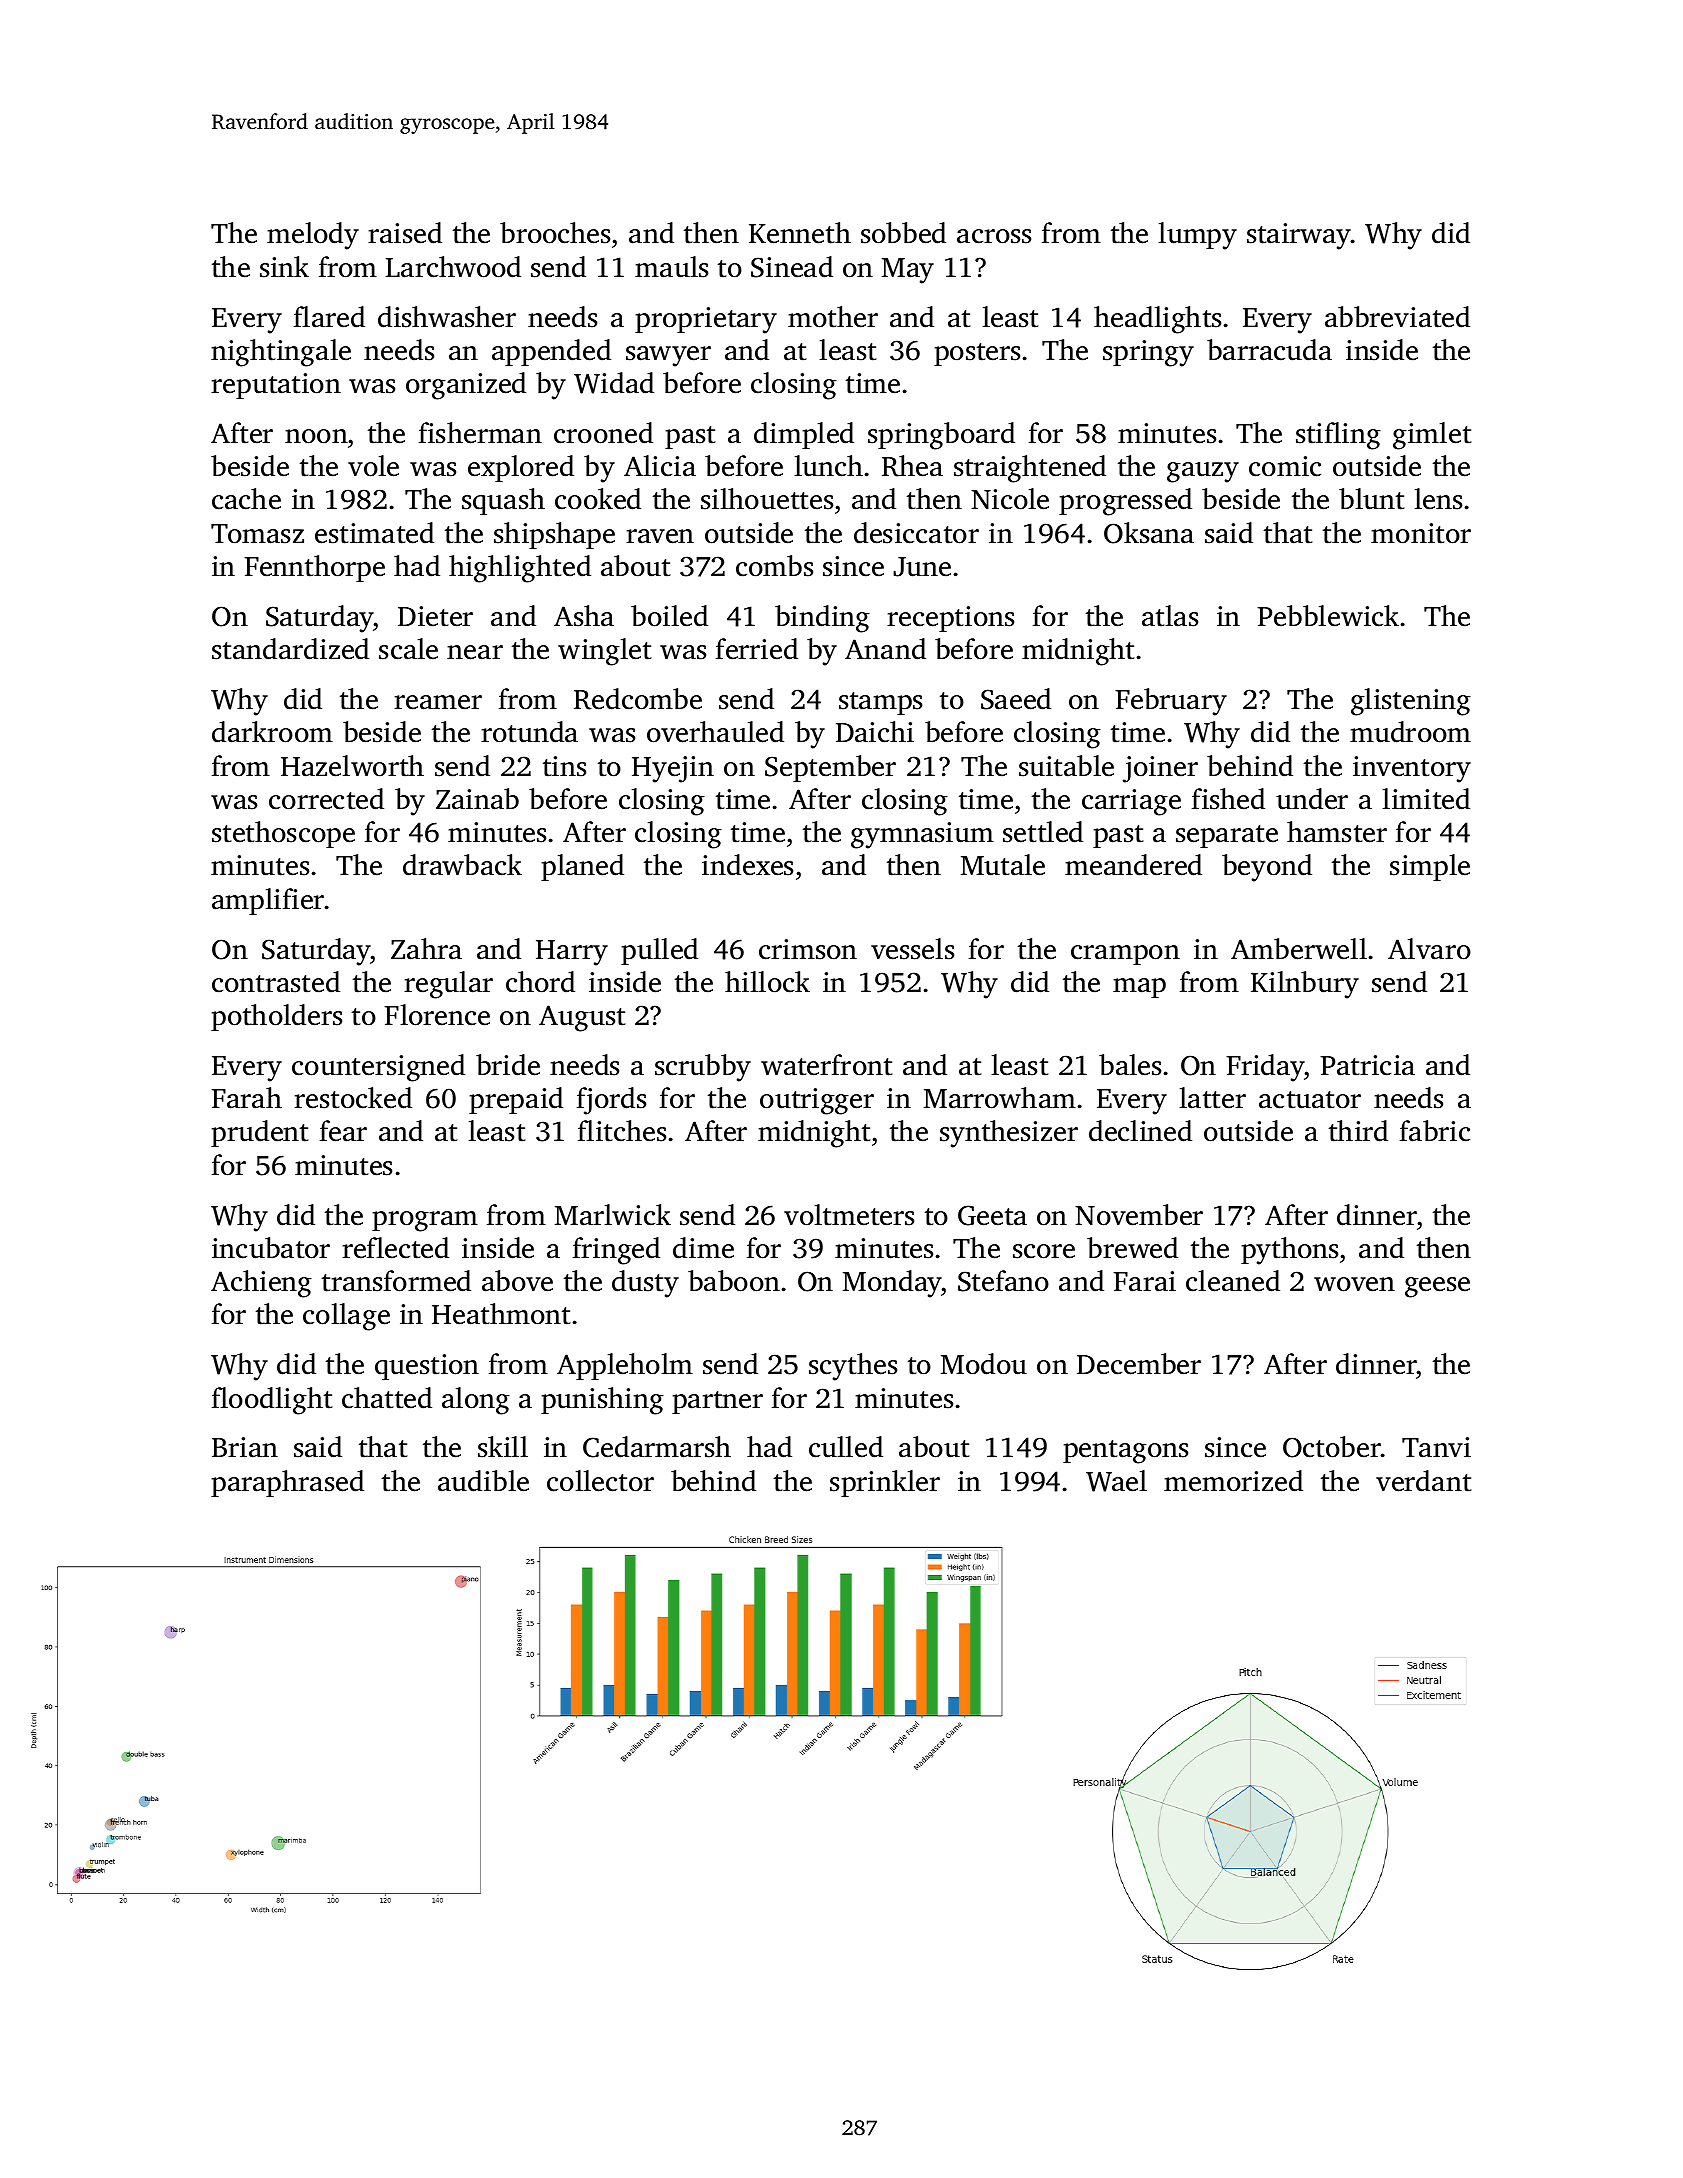 This screenshot has width=1683, height=2178. What do you see at coordinates (853, 1367) in the screenshot?
I see `scythes` at bounding box center [853, 1367].
